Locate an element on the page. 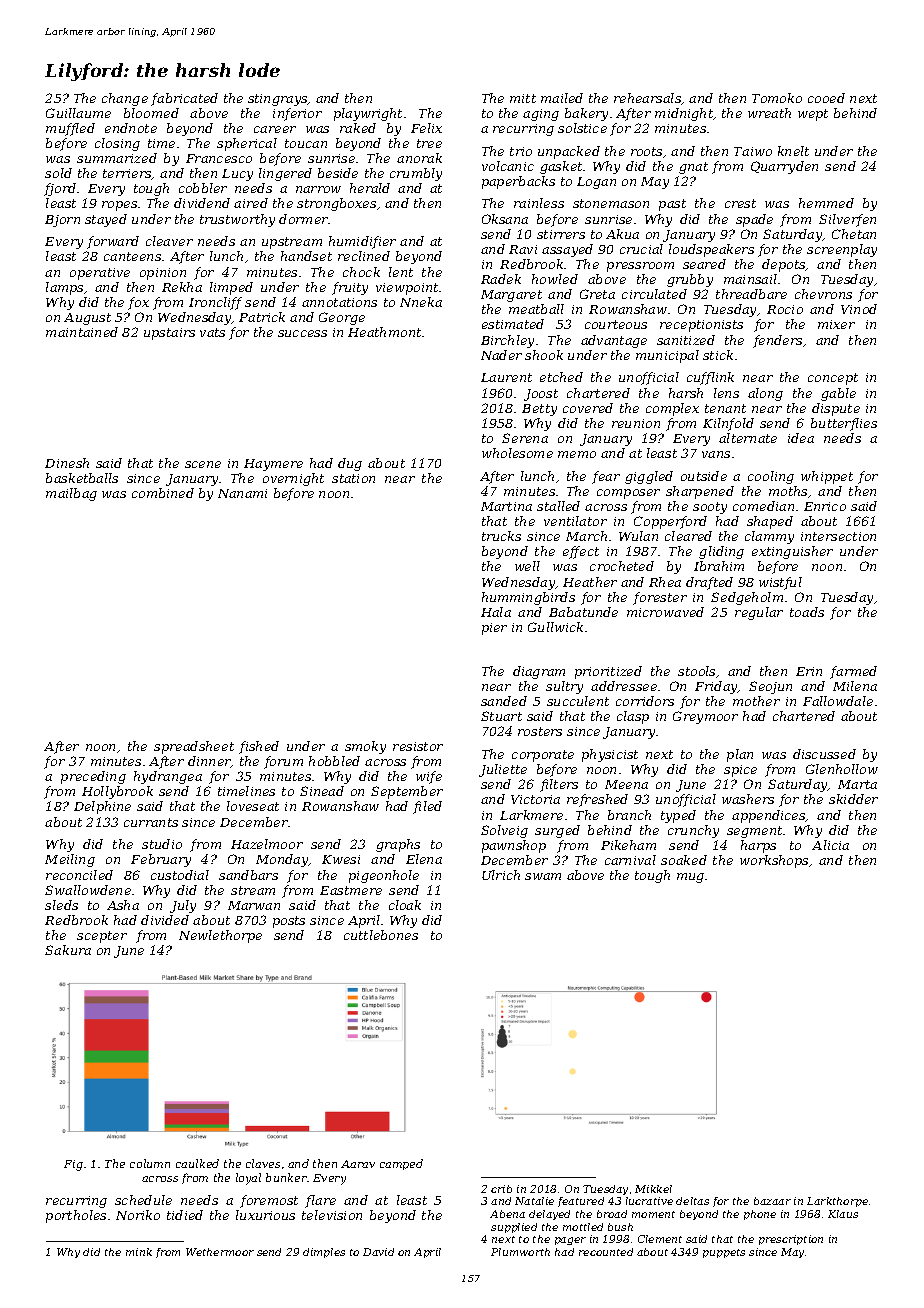 Image resolution: width=924 pixels, height=1308 pixels. assayed is located at coordinates (567, 250).
